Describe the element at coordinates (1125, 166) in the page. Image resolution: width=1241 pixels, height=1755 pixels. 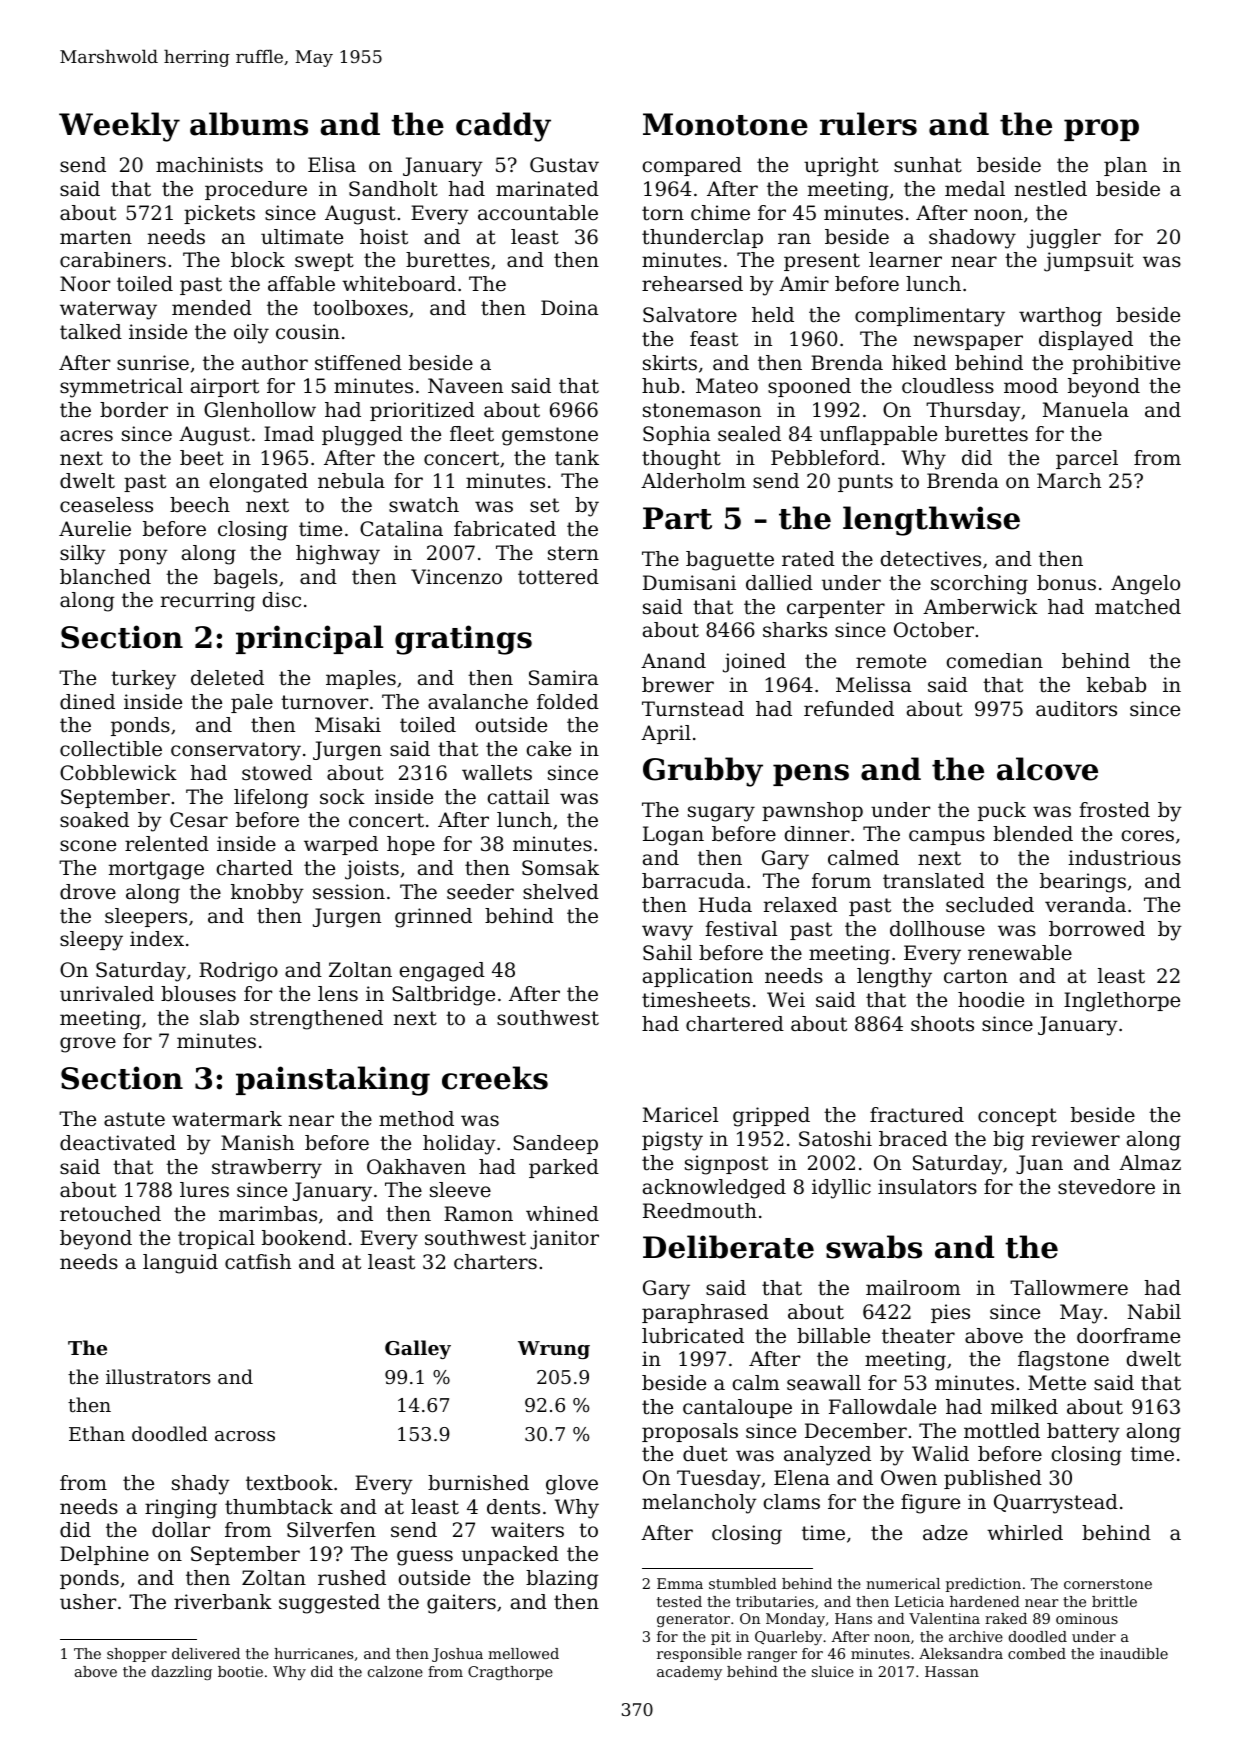
I see `plan` at that location.
